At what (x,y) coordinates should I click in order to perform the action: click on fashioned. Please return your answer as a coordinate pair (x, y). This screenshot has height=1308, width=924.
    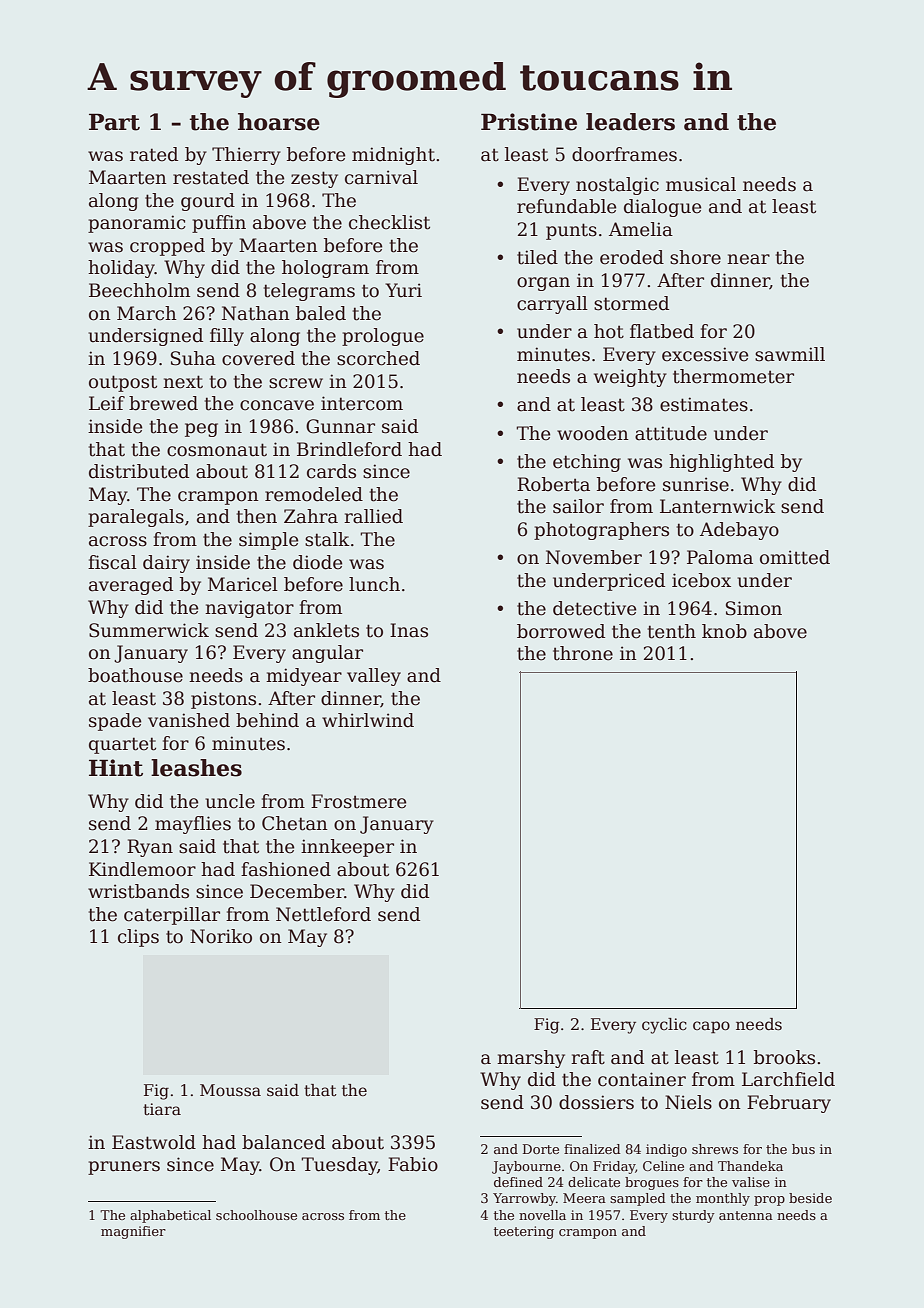
    Looking at the image, I should click on (286, 869).
